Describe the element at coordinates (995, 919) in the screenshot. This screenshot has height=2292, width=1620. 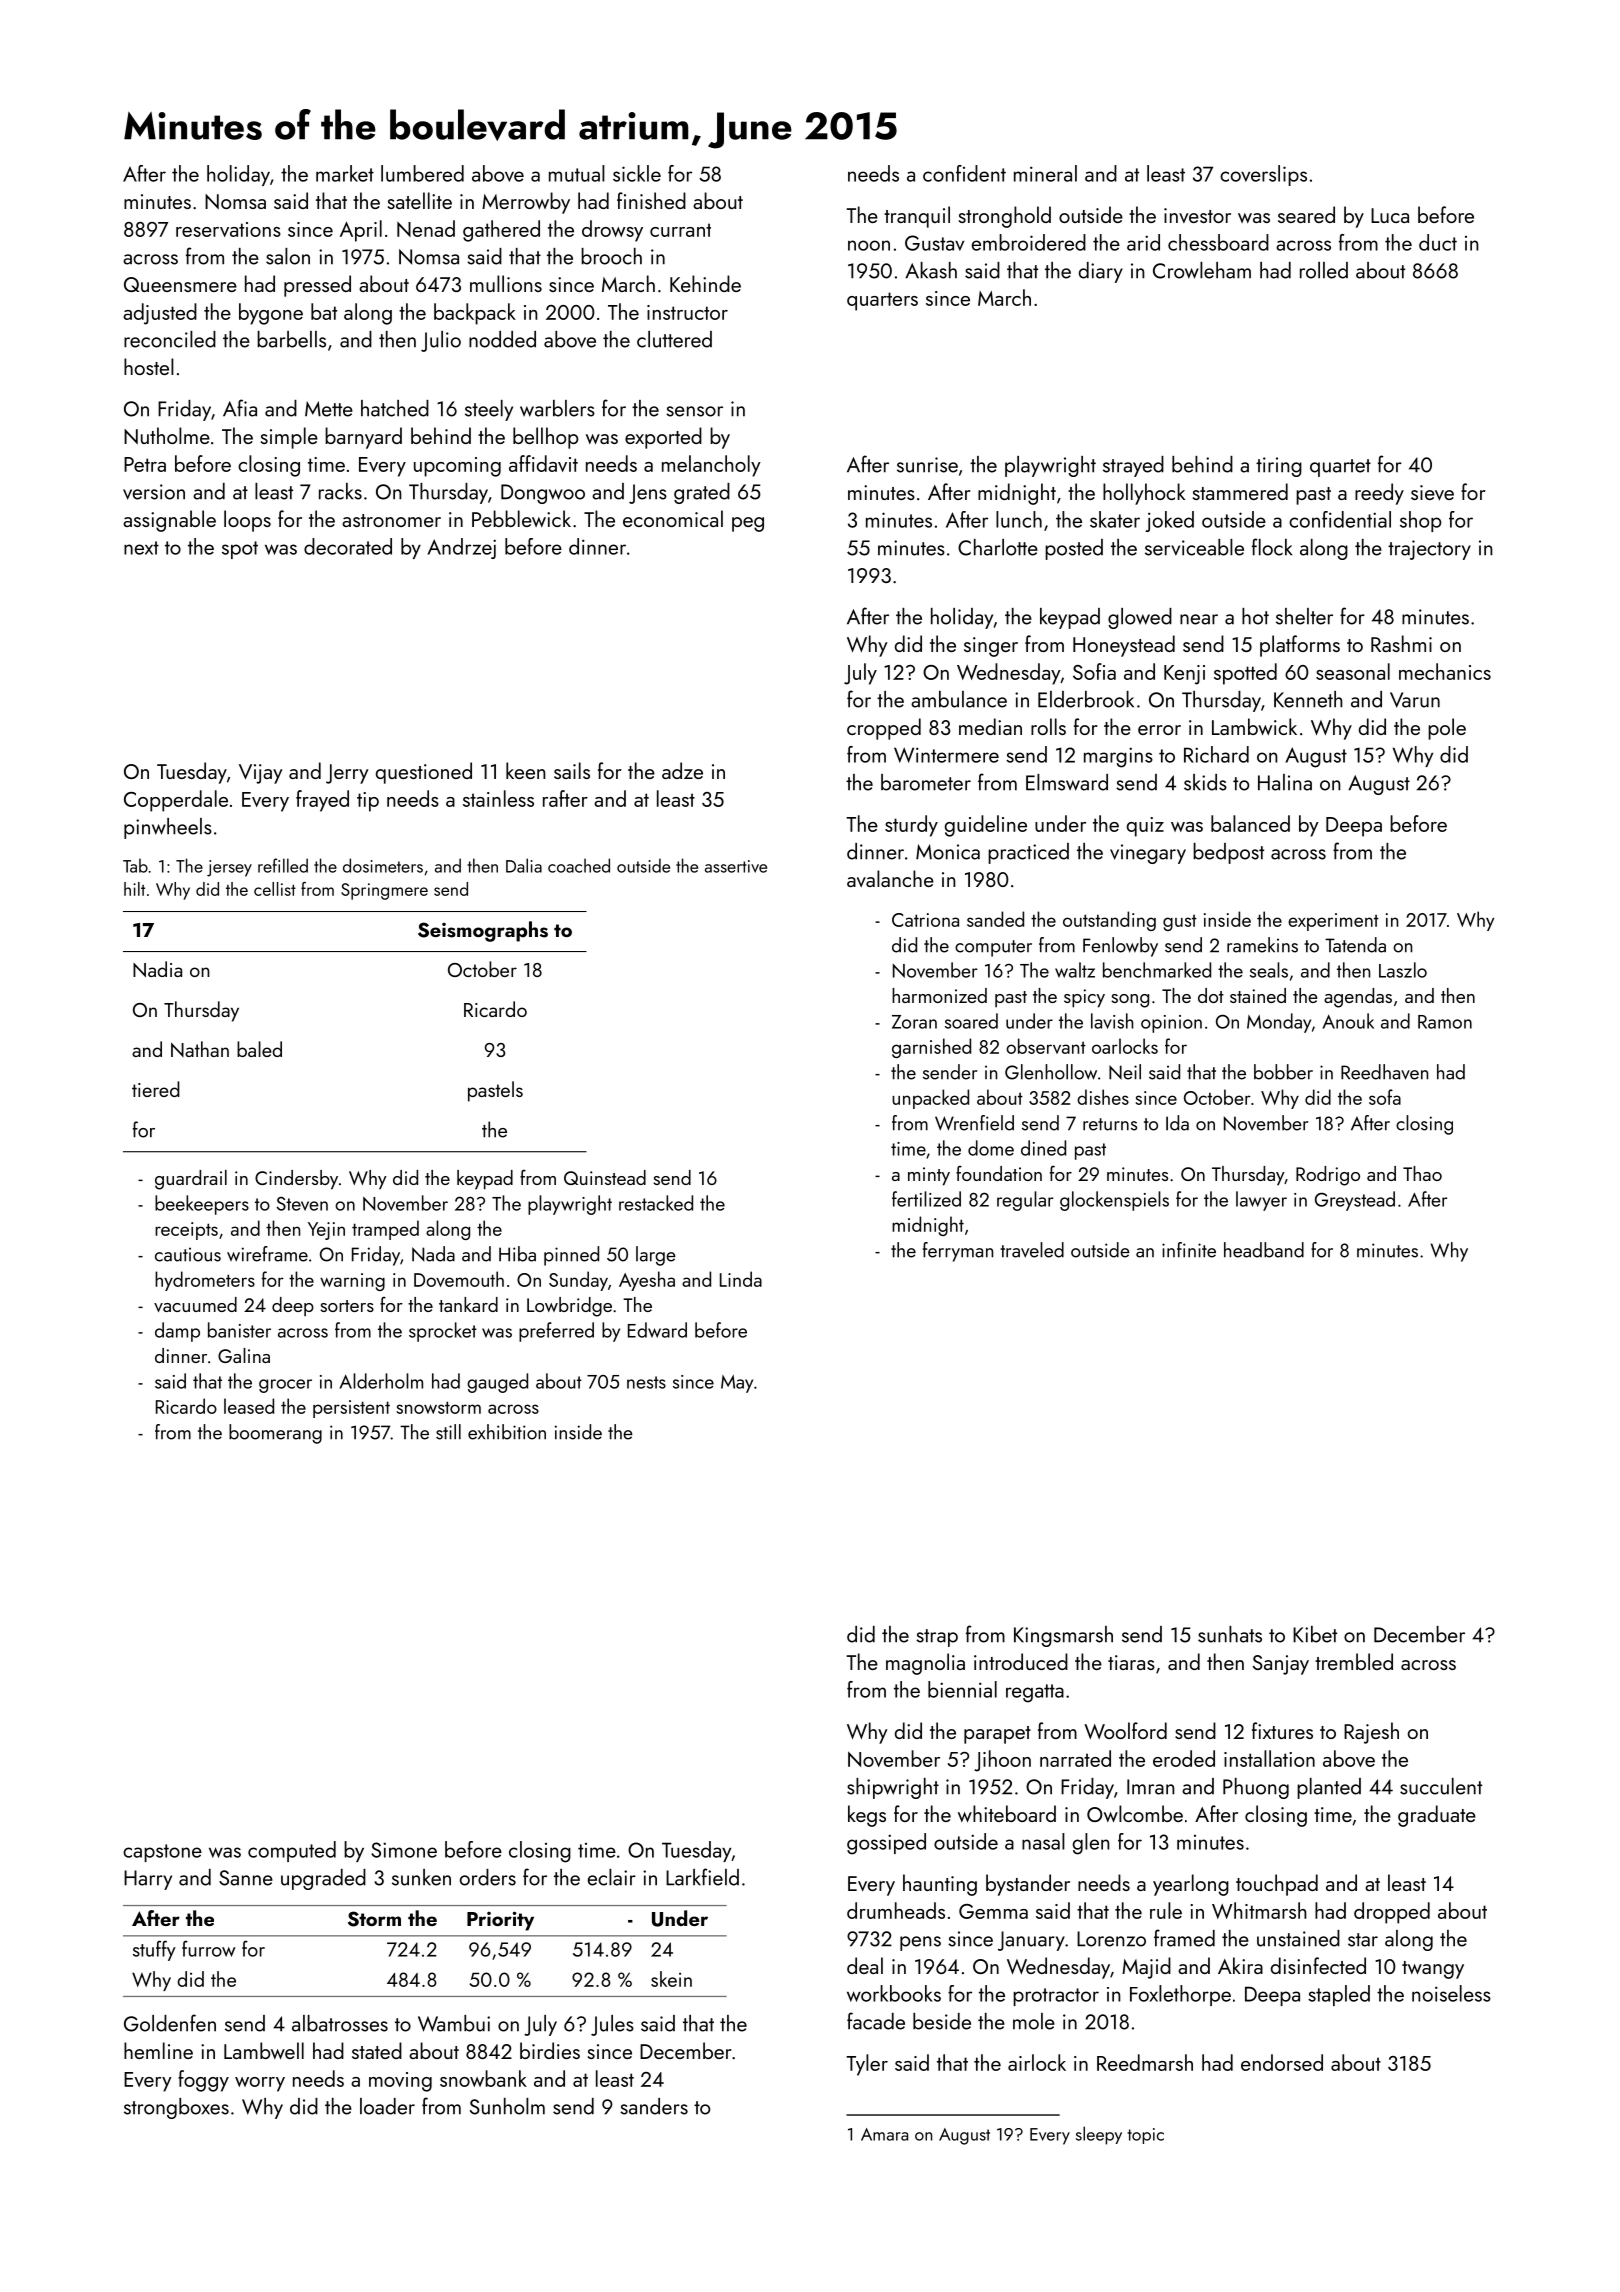
I see `sanded` at that location.
